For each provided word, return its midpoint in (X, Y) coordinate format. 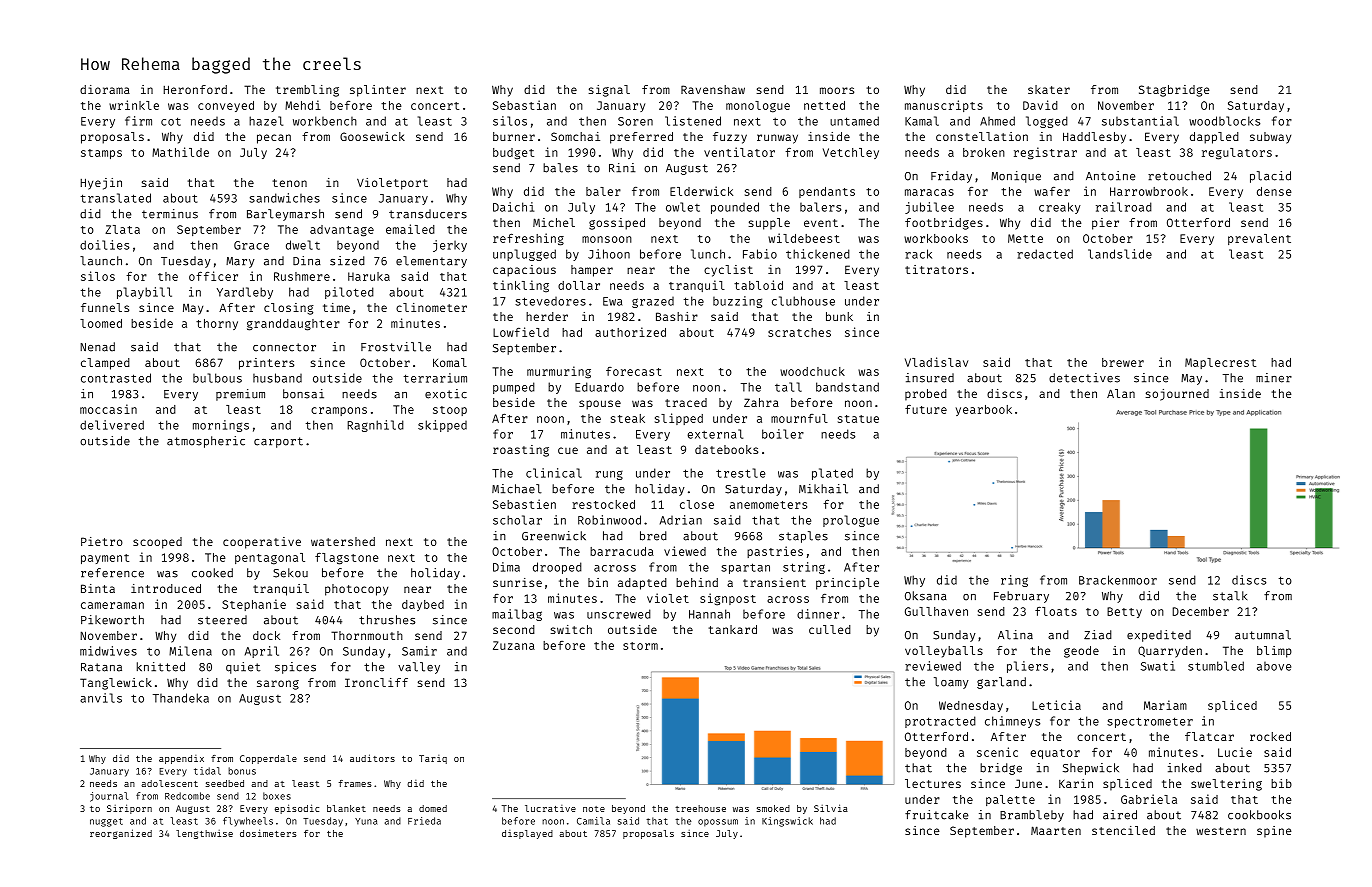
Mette (1025, 238)
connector (284, 347)
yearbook (984, 410)
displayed (527, 834)
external (715, 434)
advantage (342, 231)
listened (693, 121)
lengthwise (204, 834)
